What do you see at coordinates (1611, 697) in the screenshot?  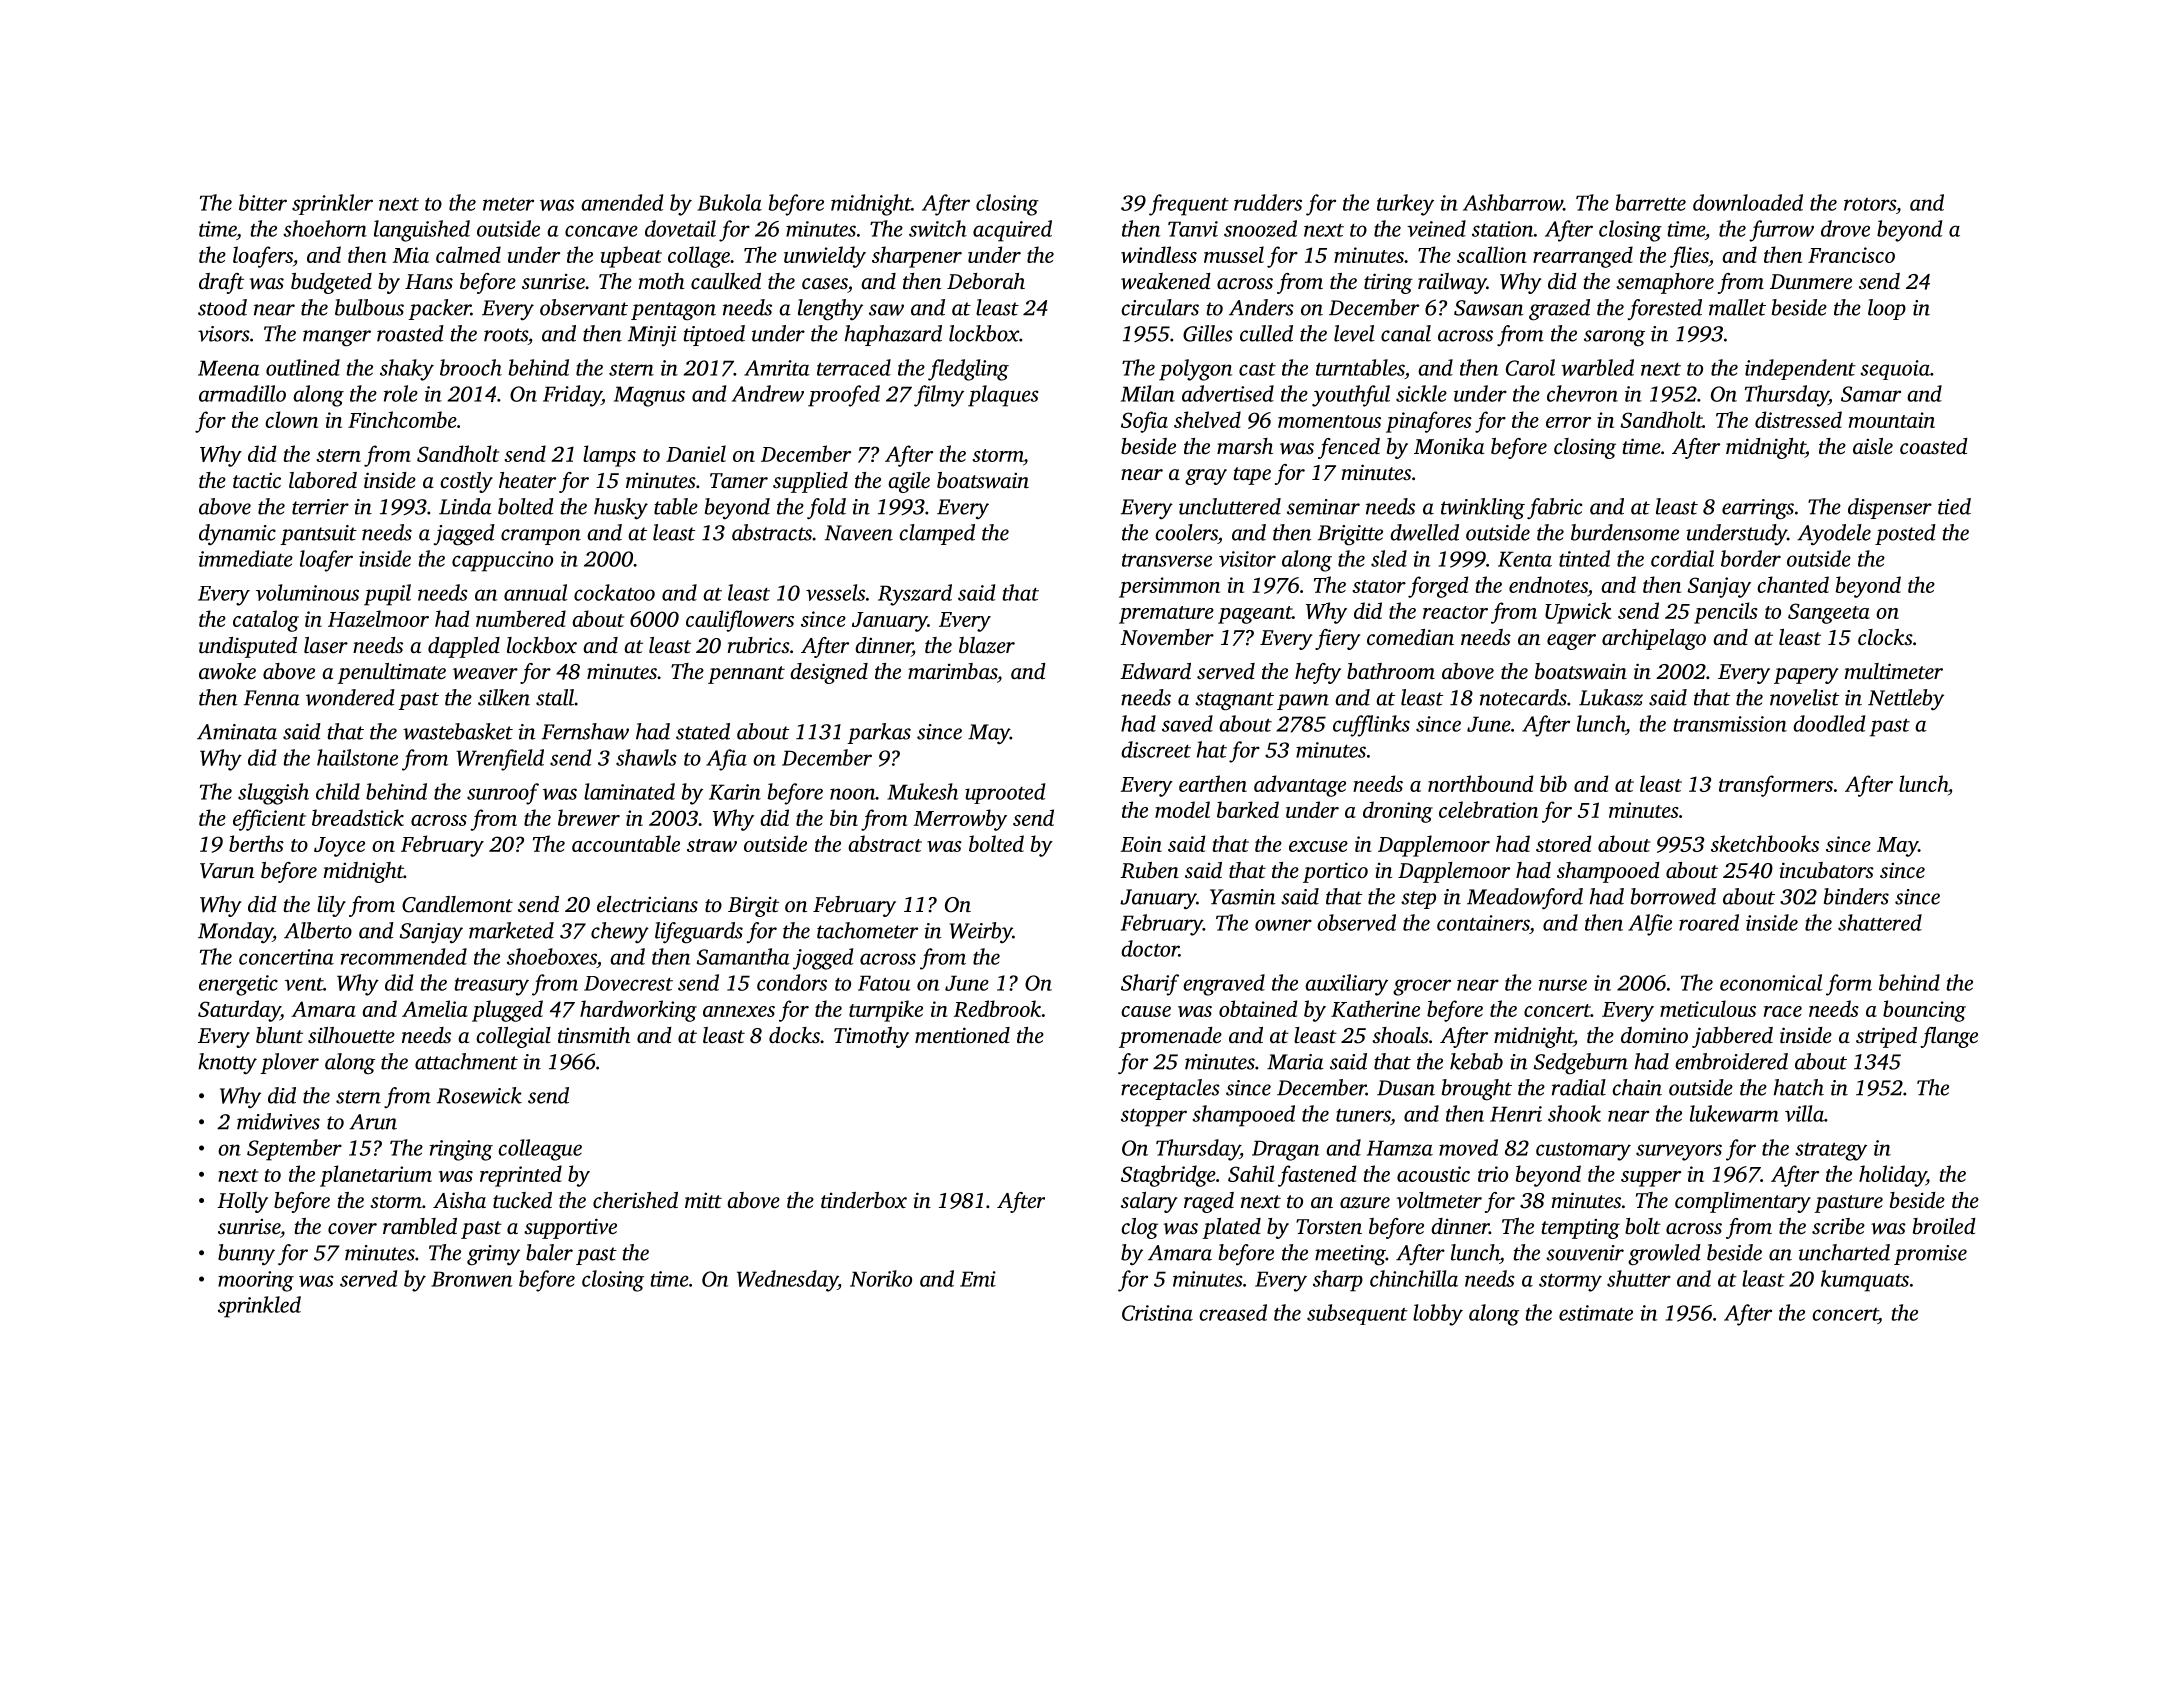 I see `Lukasz` at bounding box center [1611, 697].
